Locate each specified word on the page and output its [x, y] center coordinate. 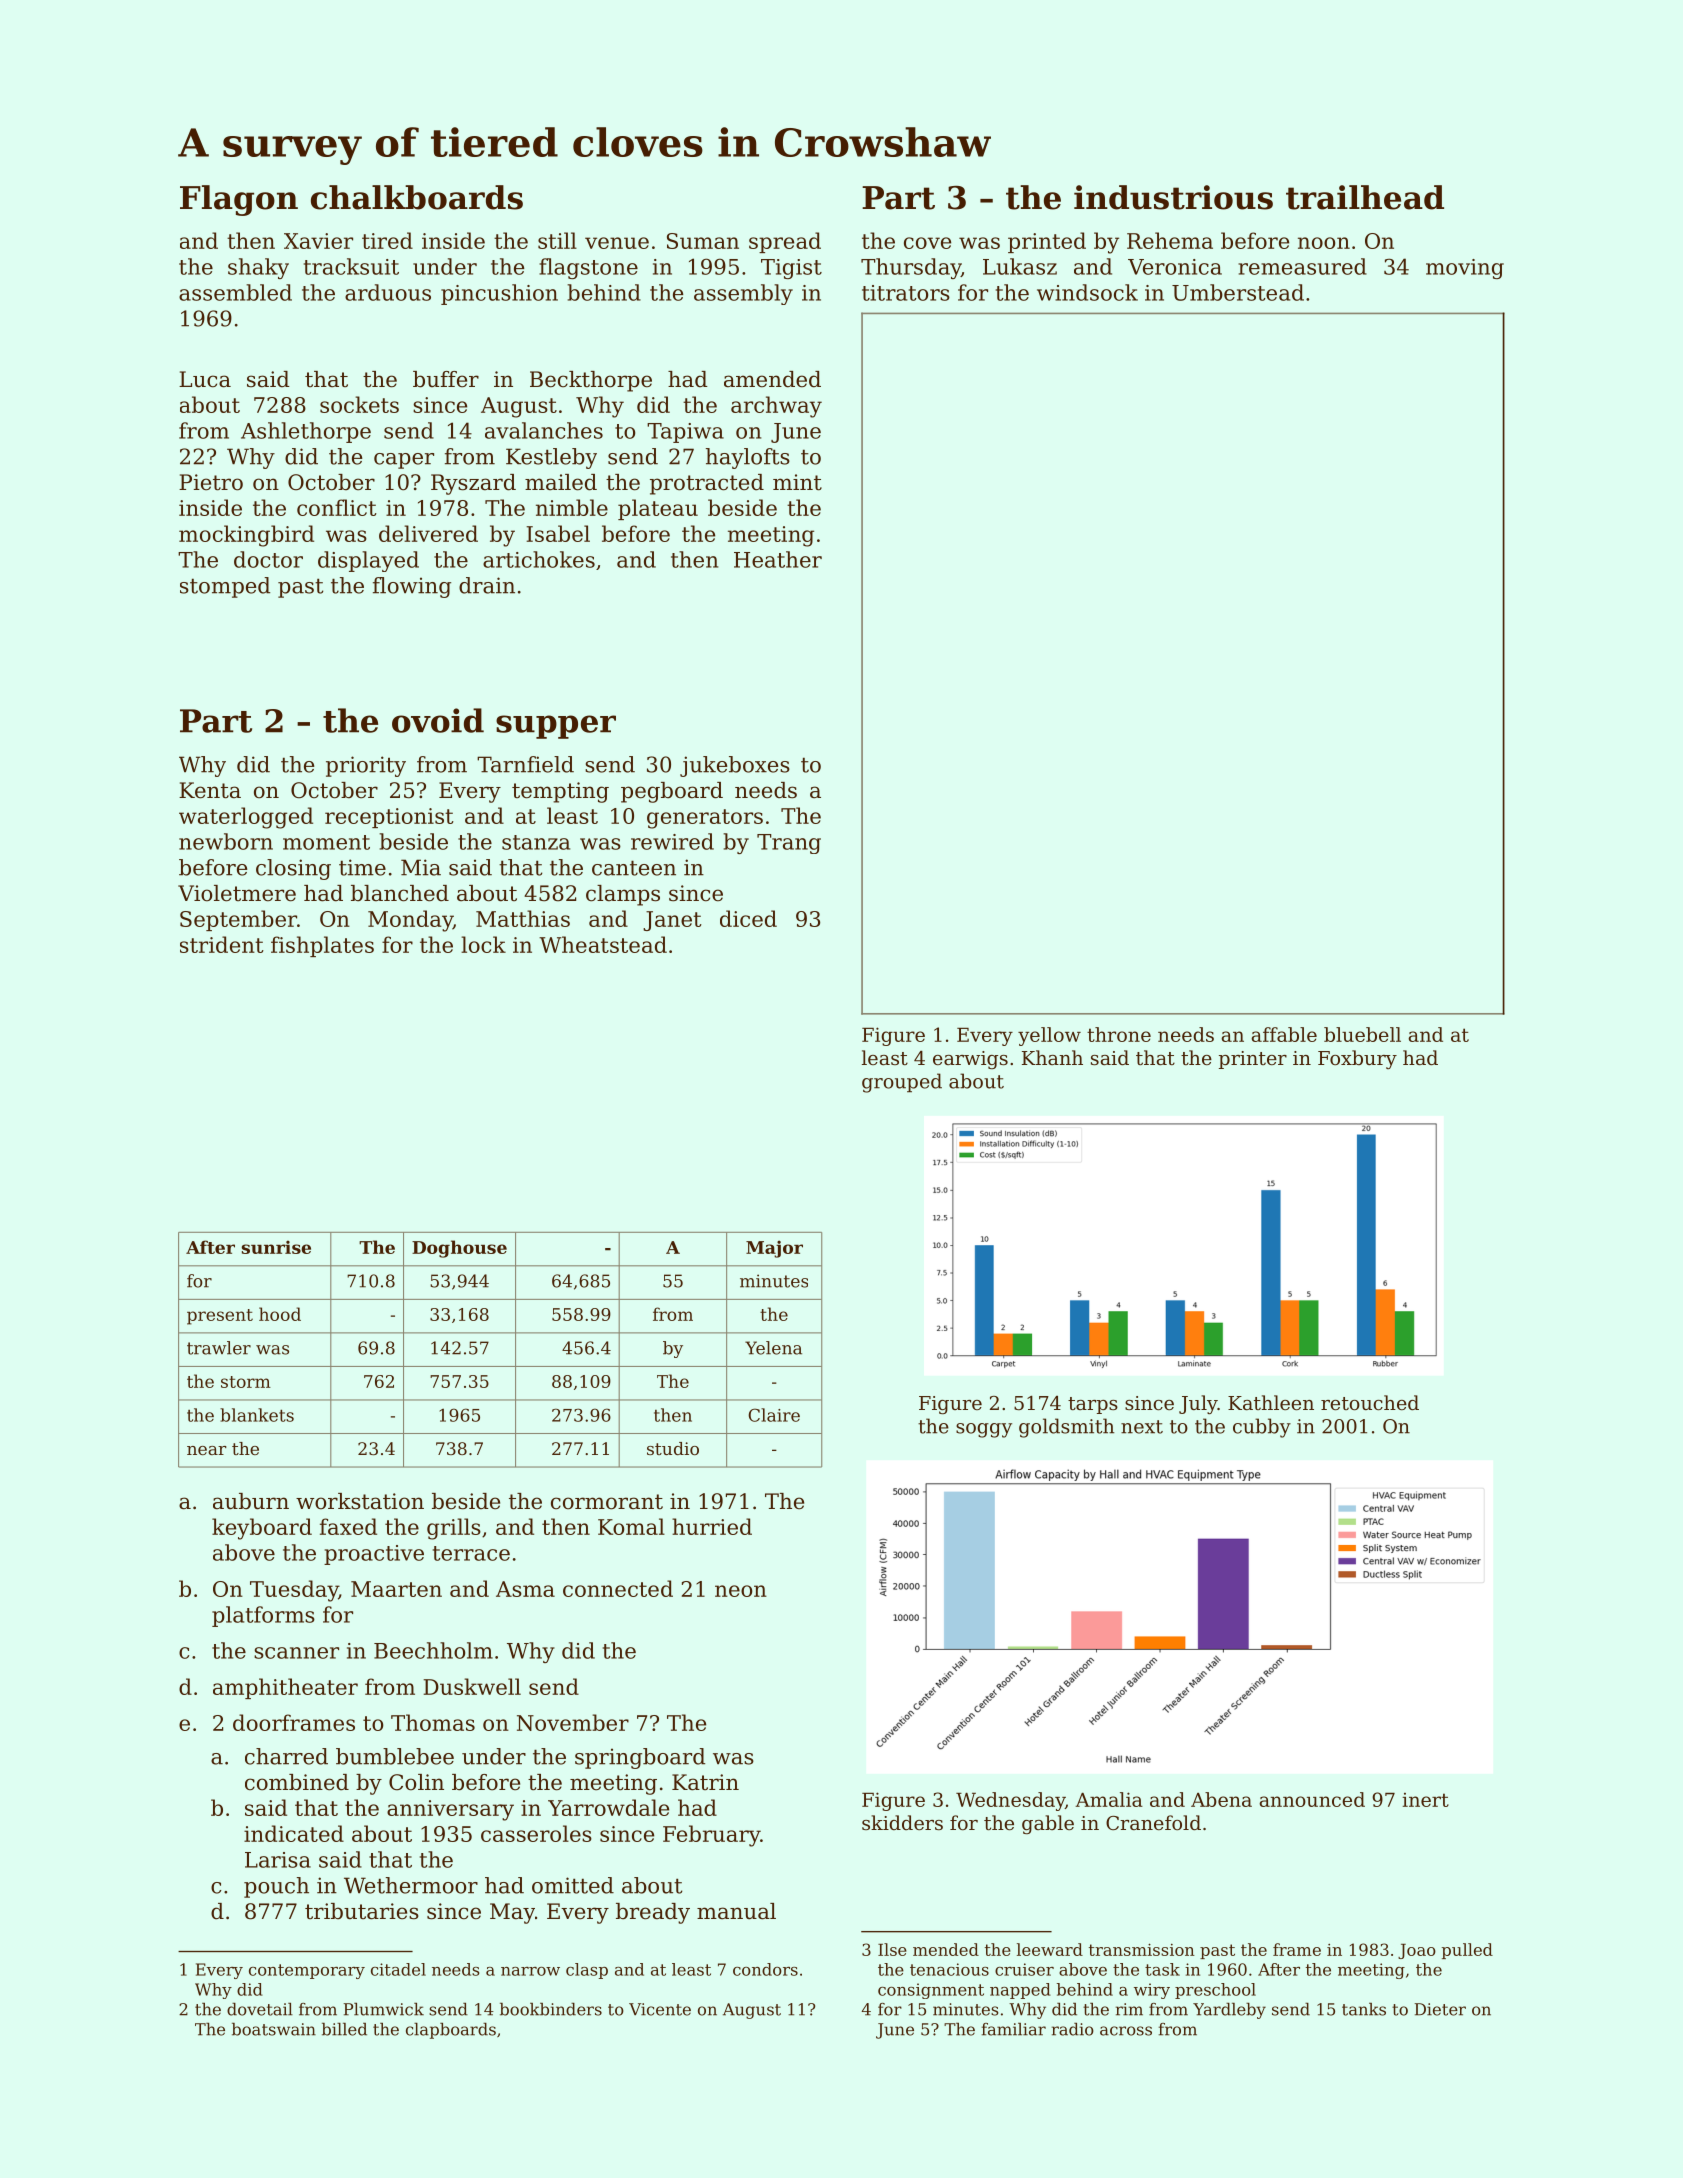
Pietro [211, 482]
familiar [1014, 2029]
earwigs [970, 1060]
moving [1465, 269]
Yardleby [1229, 2011]
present [220, 1317]
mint [797, 482]
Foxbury [1357, 1059]
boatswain [274, 2029]
